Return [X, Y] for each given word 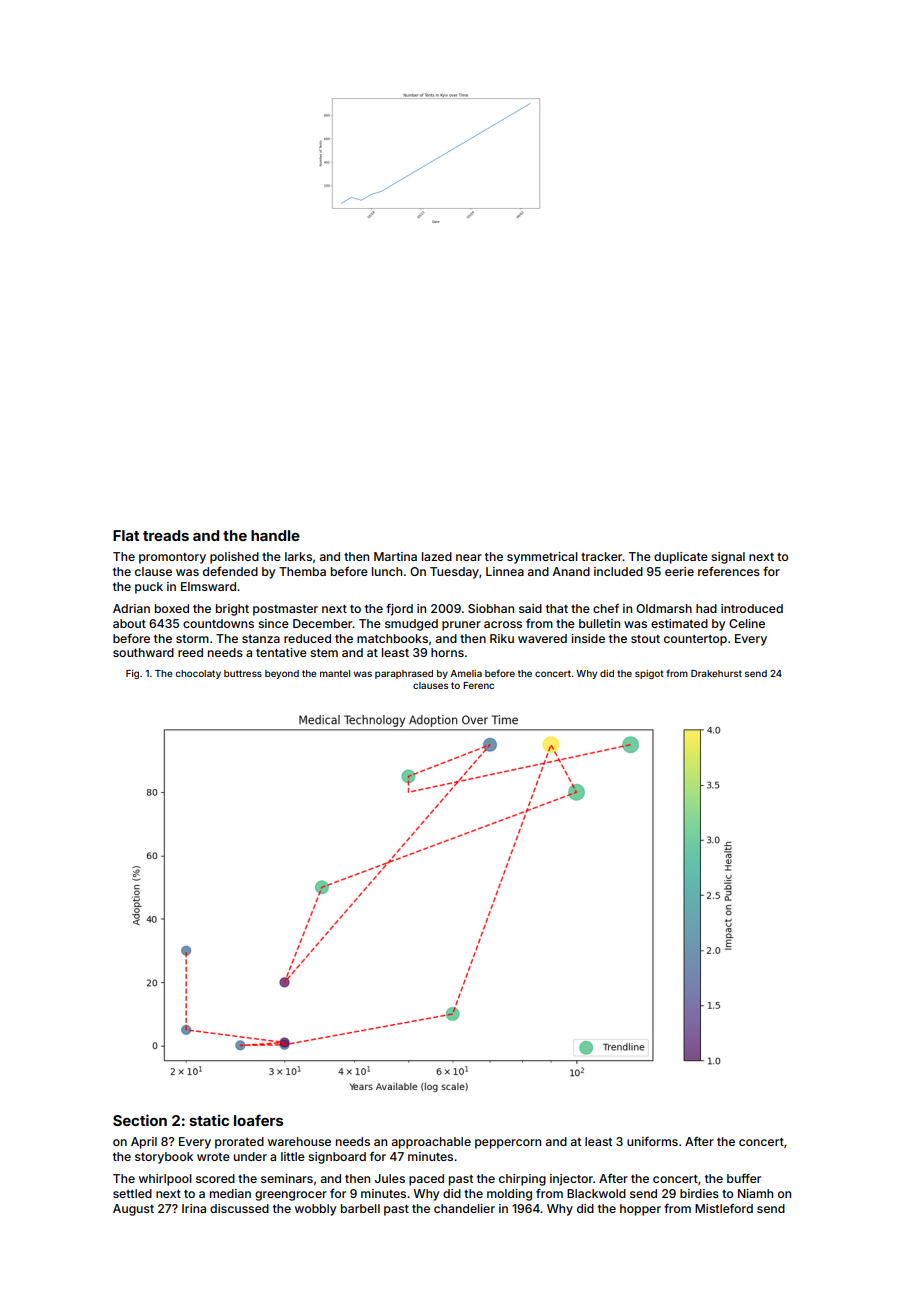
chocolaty [198, 674]
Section [140, 1120]
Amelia [466, 673]
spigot [649, 674]
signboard [337, 1158]
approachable [431, 1143]
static [209, 1120]
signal [728, 558]
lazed [437, 556]
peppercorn [508, 1144]
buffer [744, 1178]
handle [275, 535]
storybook [164, 1158]
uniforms [652, 1141]
